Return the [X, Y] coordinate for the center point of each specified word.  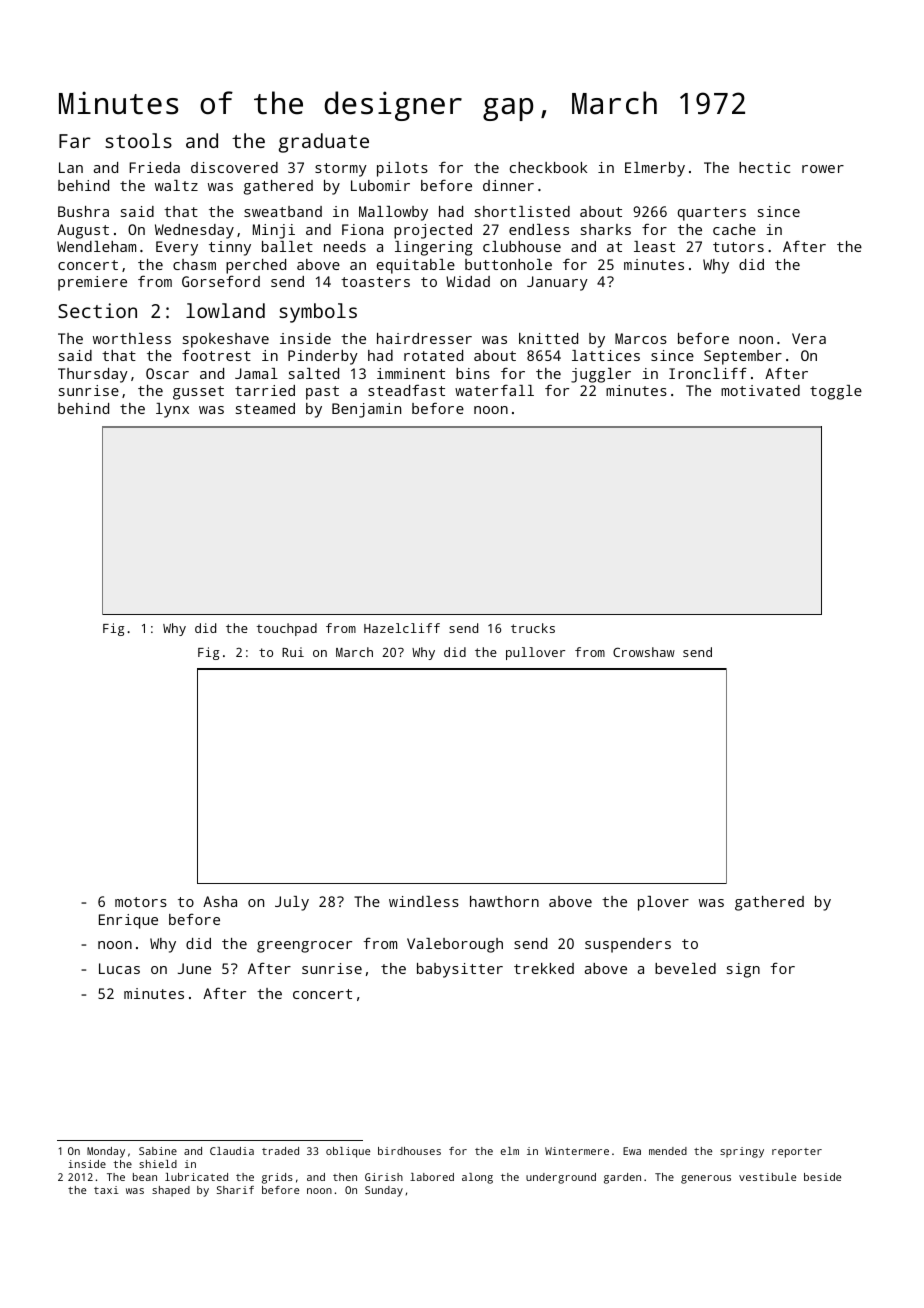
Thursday [93, 375]
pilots [402, 169]
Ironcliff [708, 373]
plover [663, 903]
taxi [106, 1190]
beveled [685, 968]
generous [706, 1179]
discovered [234, 167]
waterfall [494, 390]
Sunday [384, 1191]
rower [823, 169]
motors [141, 902]
